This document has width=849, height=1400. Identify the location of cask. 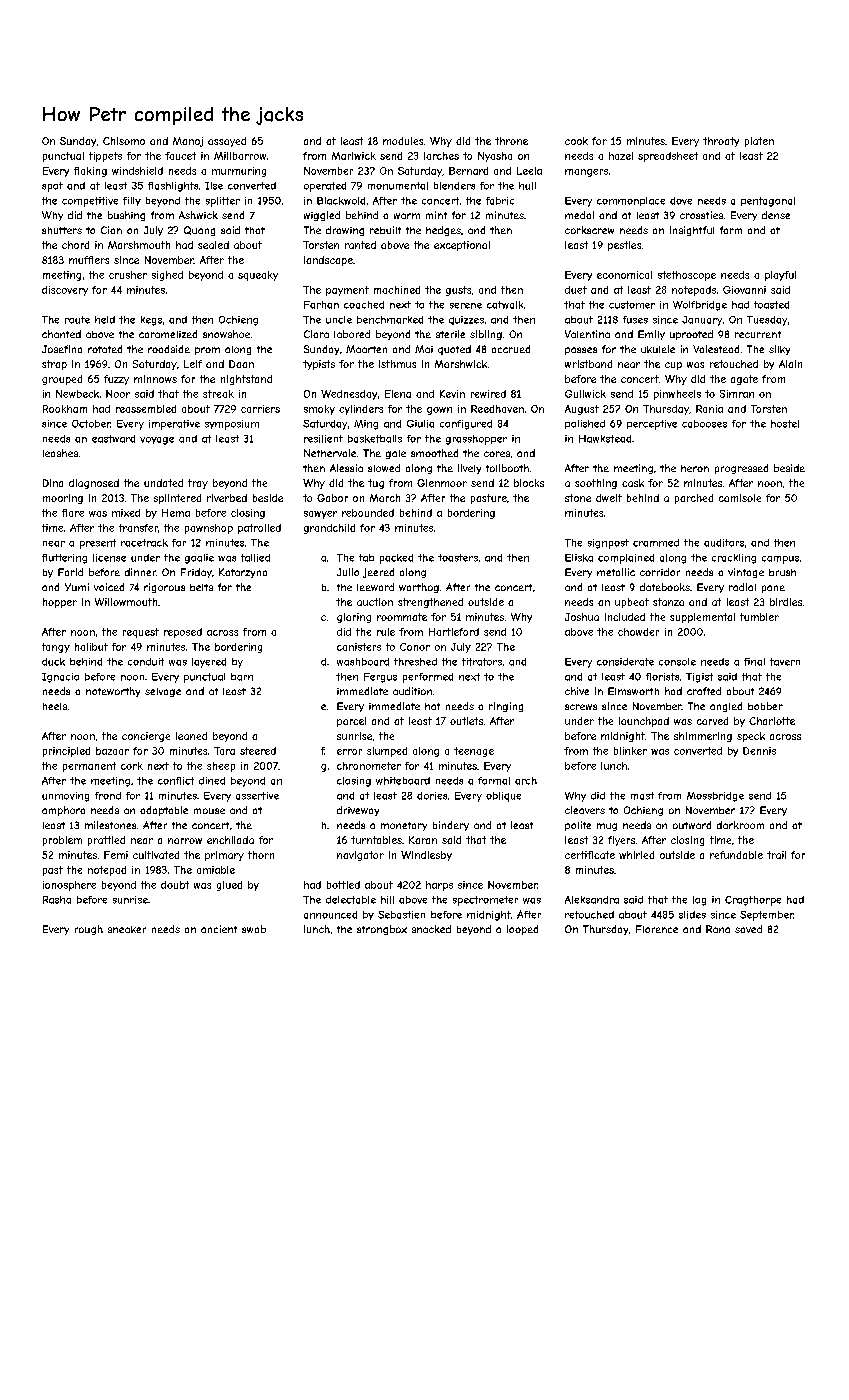
(633, 483).
